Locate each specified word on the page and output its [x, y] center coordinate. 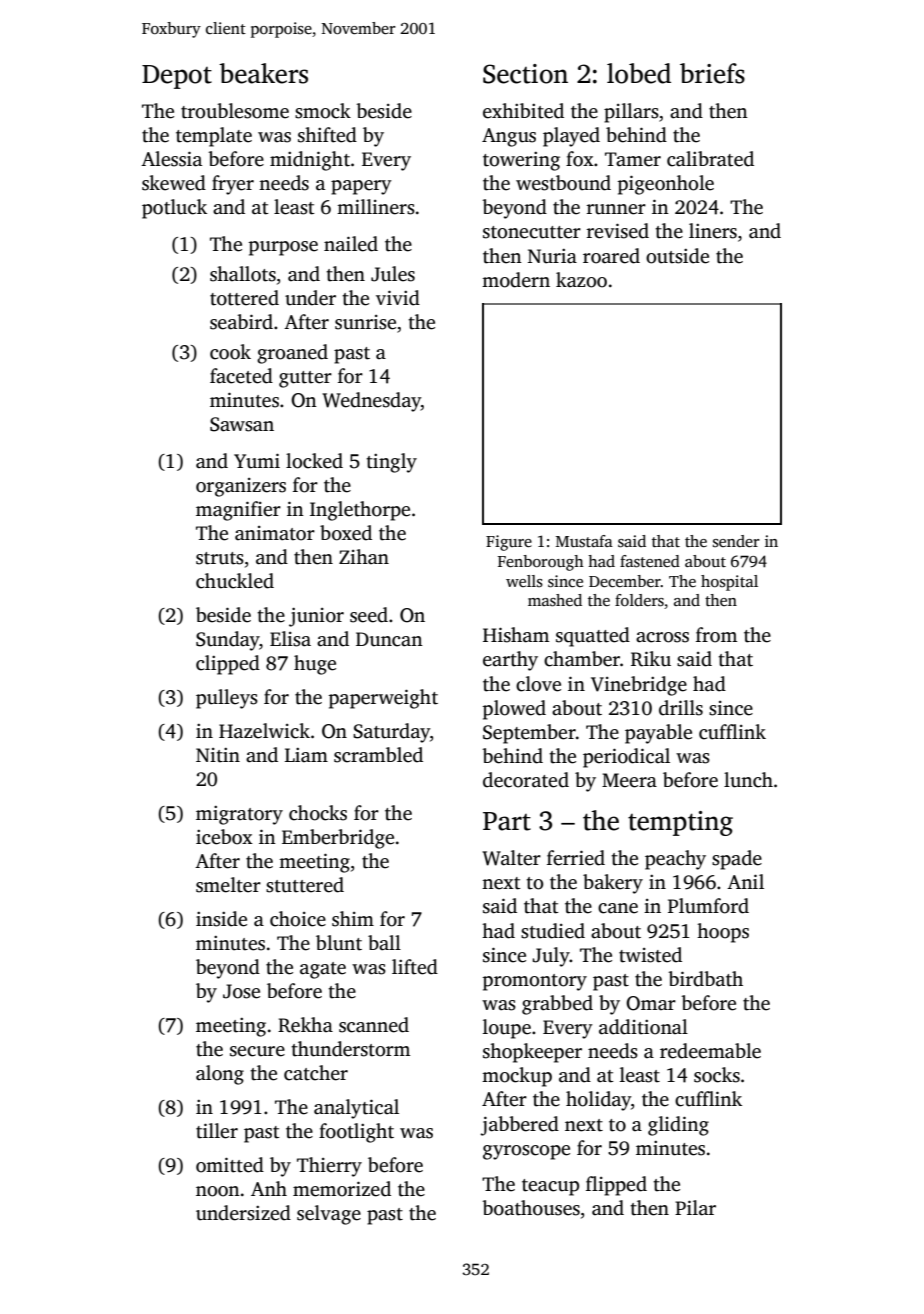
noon [218, 1191]
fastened [650, 561]
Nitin [218, 755]
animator [275, 533]
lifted [415, 967]
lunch [748, 780]
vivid [398, 298]
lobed [639, 73]
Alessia [171, 159]
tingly [391, 463]
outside [677, 256]
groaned [292, 354]
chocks [318, 813]
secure [257, 1051]
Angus [509, 137]
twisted [650, 955]
